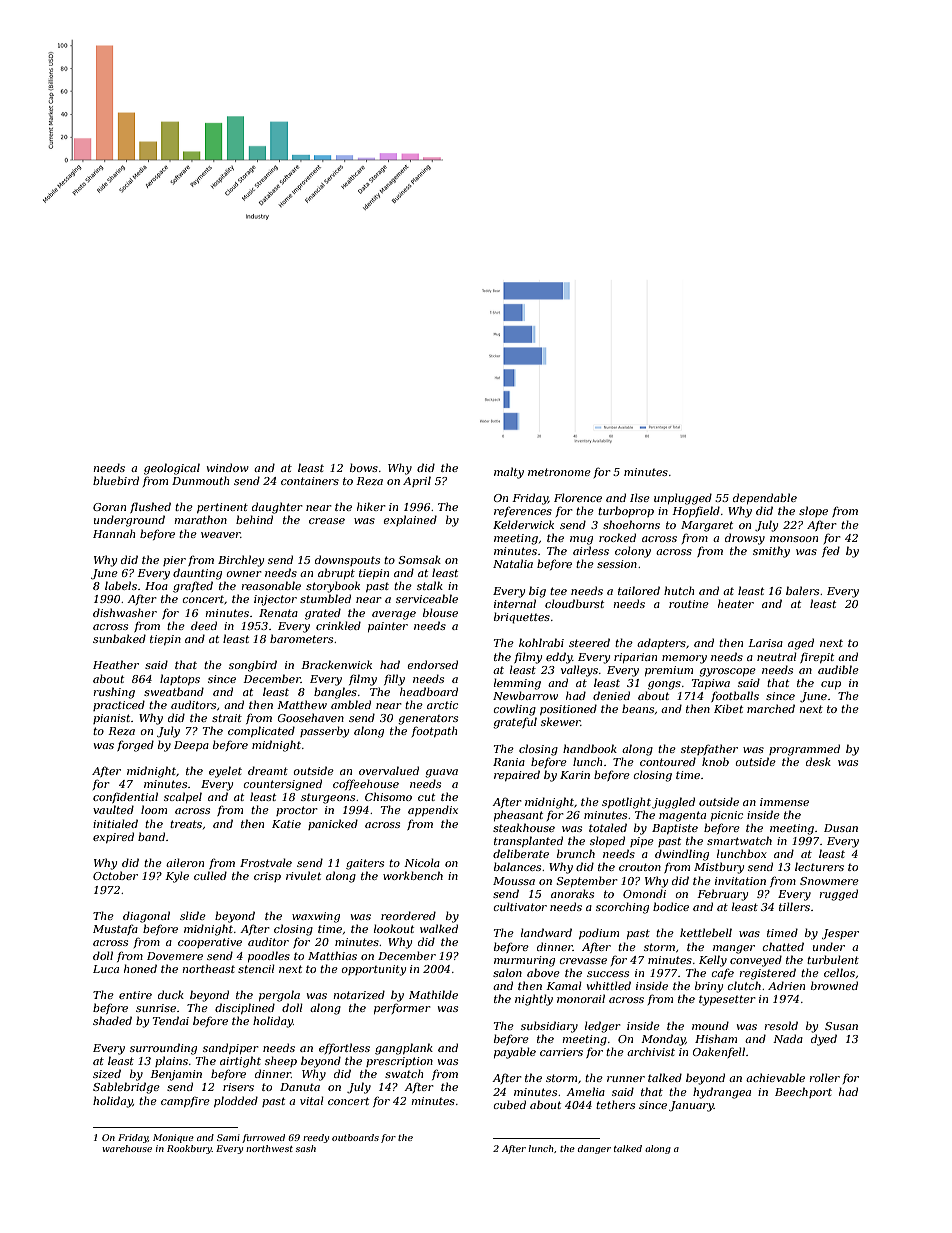 The width and height of the document is (952, 1233). What do you see at coordinates (829, 881) in the document?
I see `Snowmere` at bounding box center [829, 881].
